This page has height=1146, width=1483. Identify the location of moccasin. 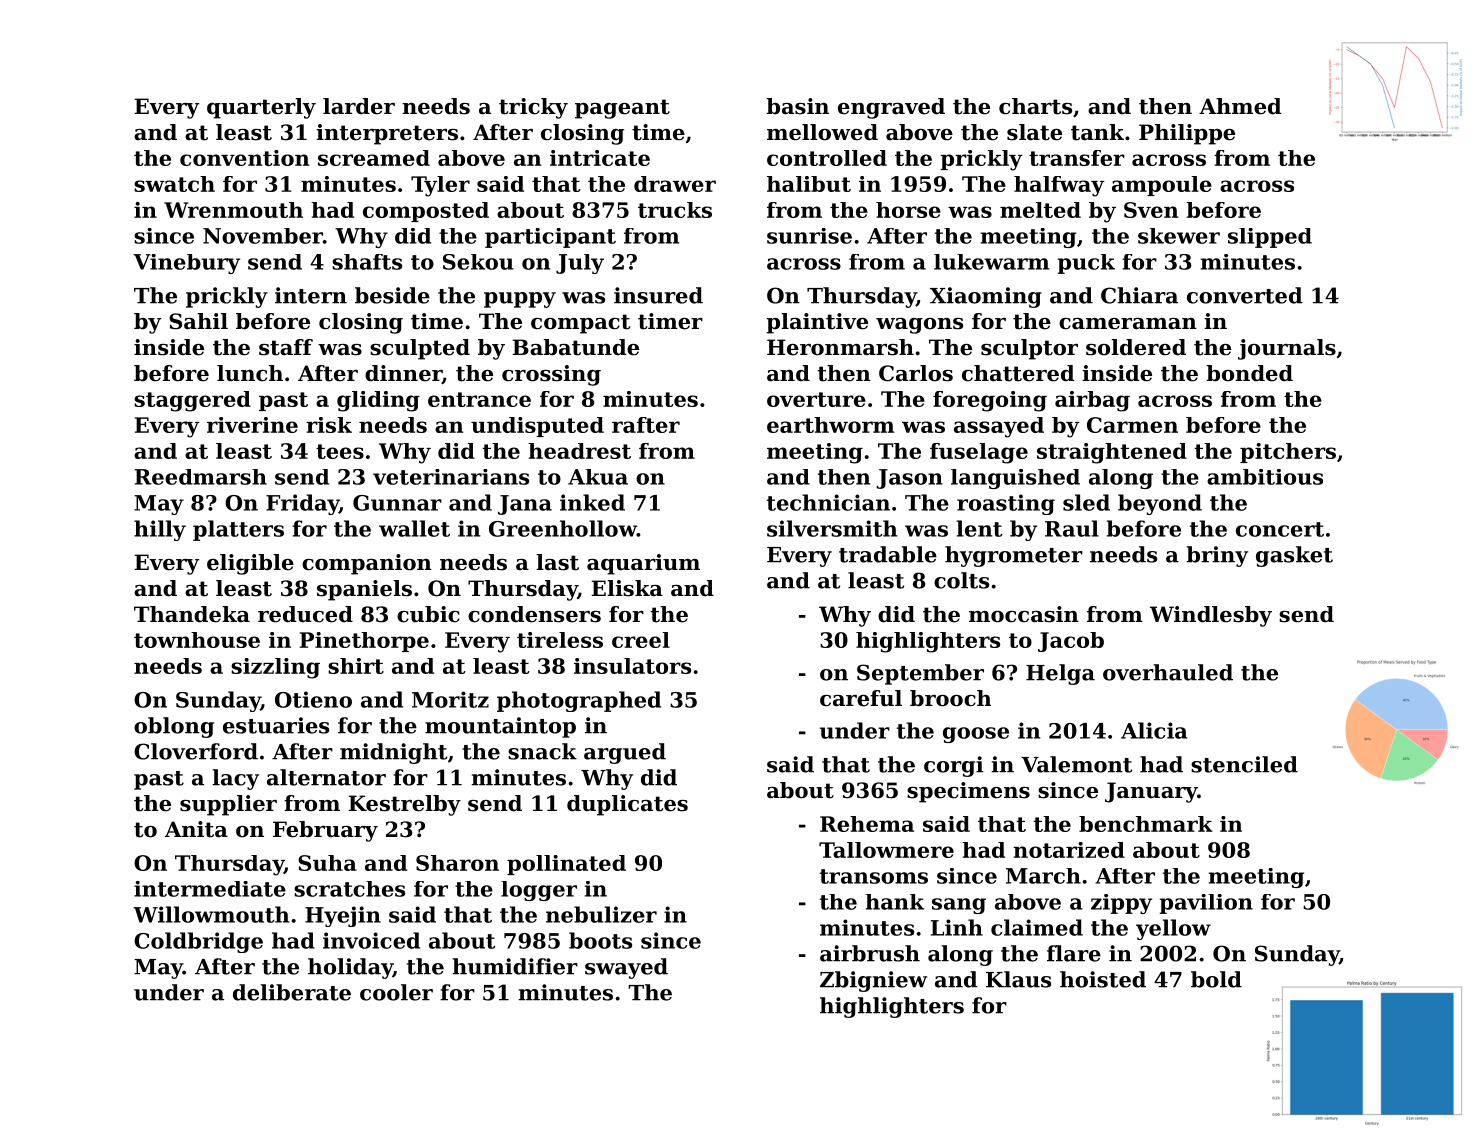
(1024, 614).
